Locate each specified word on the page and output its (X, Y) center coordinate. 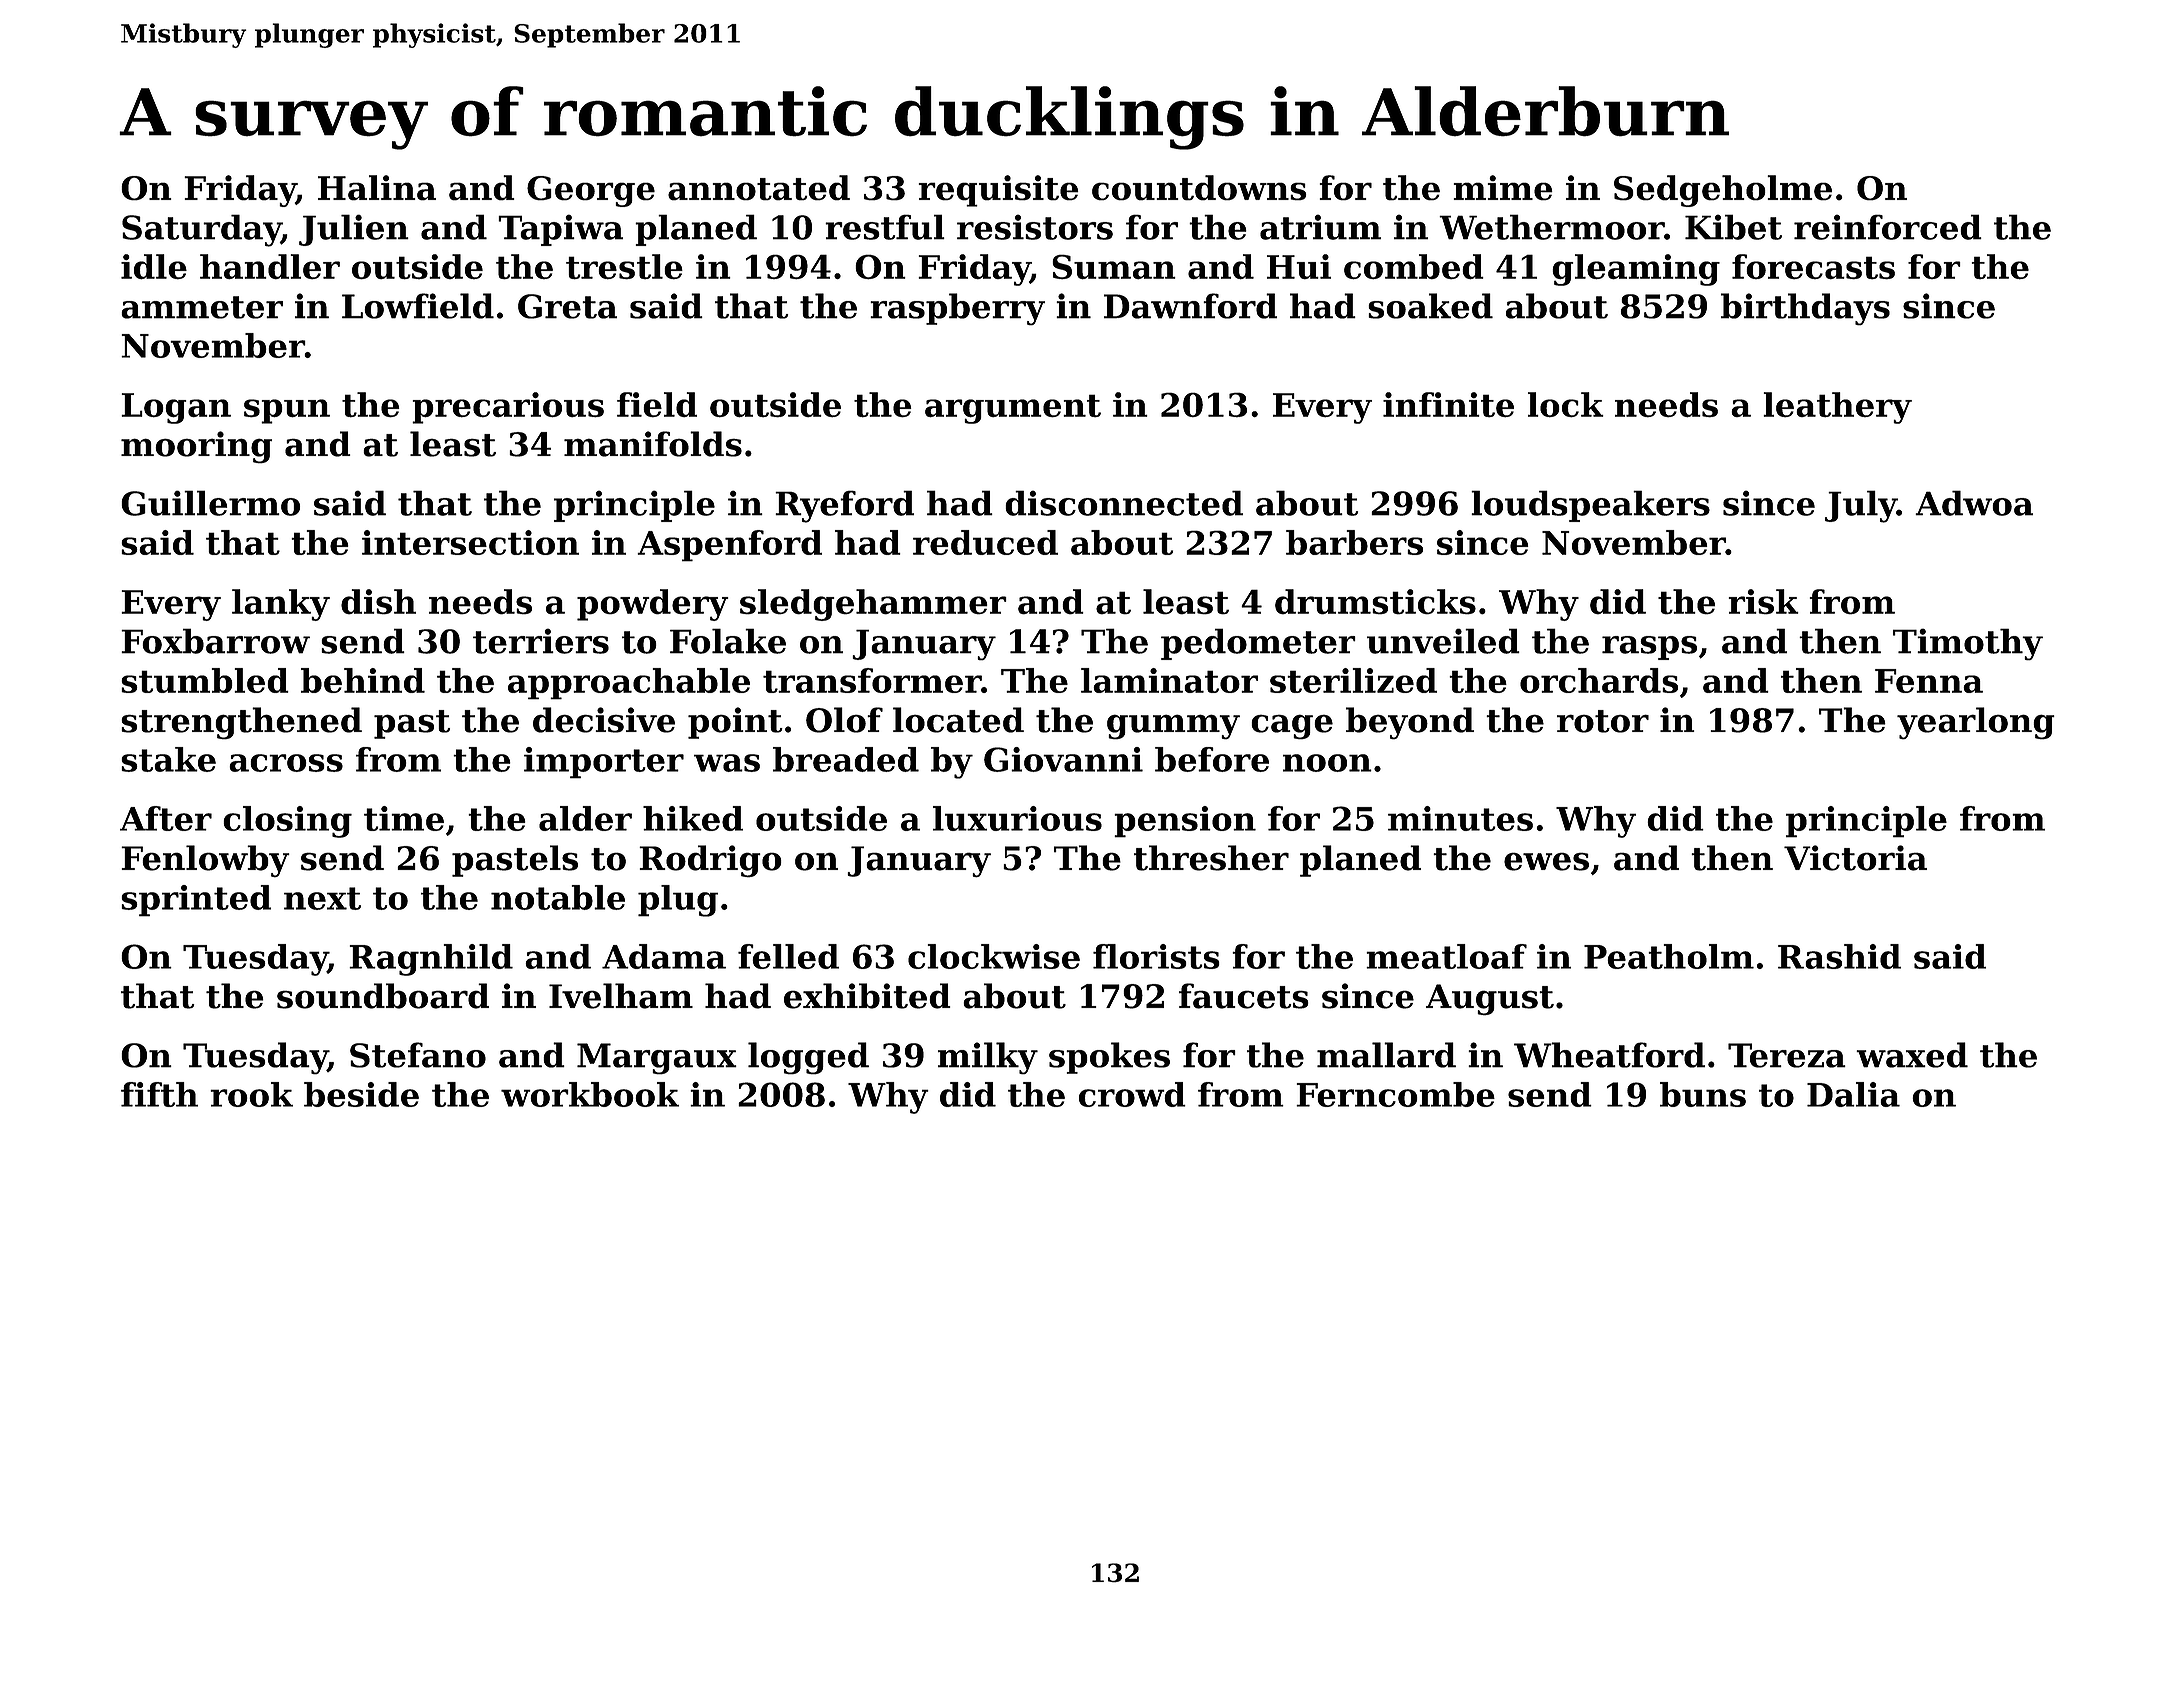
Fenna (1929, 681)
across (286, 763)
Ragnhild (431, 960)
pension (1185, 822)
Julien (354, 230)
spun (287, 411)
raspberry (957, 309)
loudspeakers (1590, 506)
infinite (1448, 404)
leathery (1837, 408)
